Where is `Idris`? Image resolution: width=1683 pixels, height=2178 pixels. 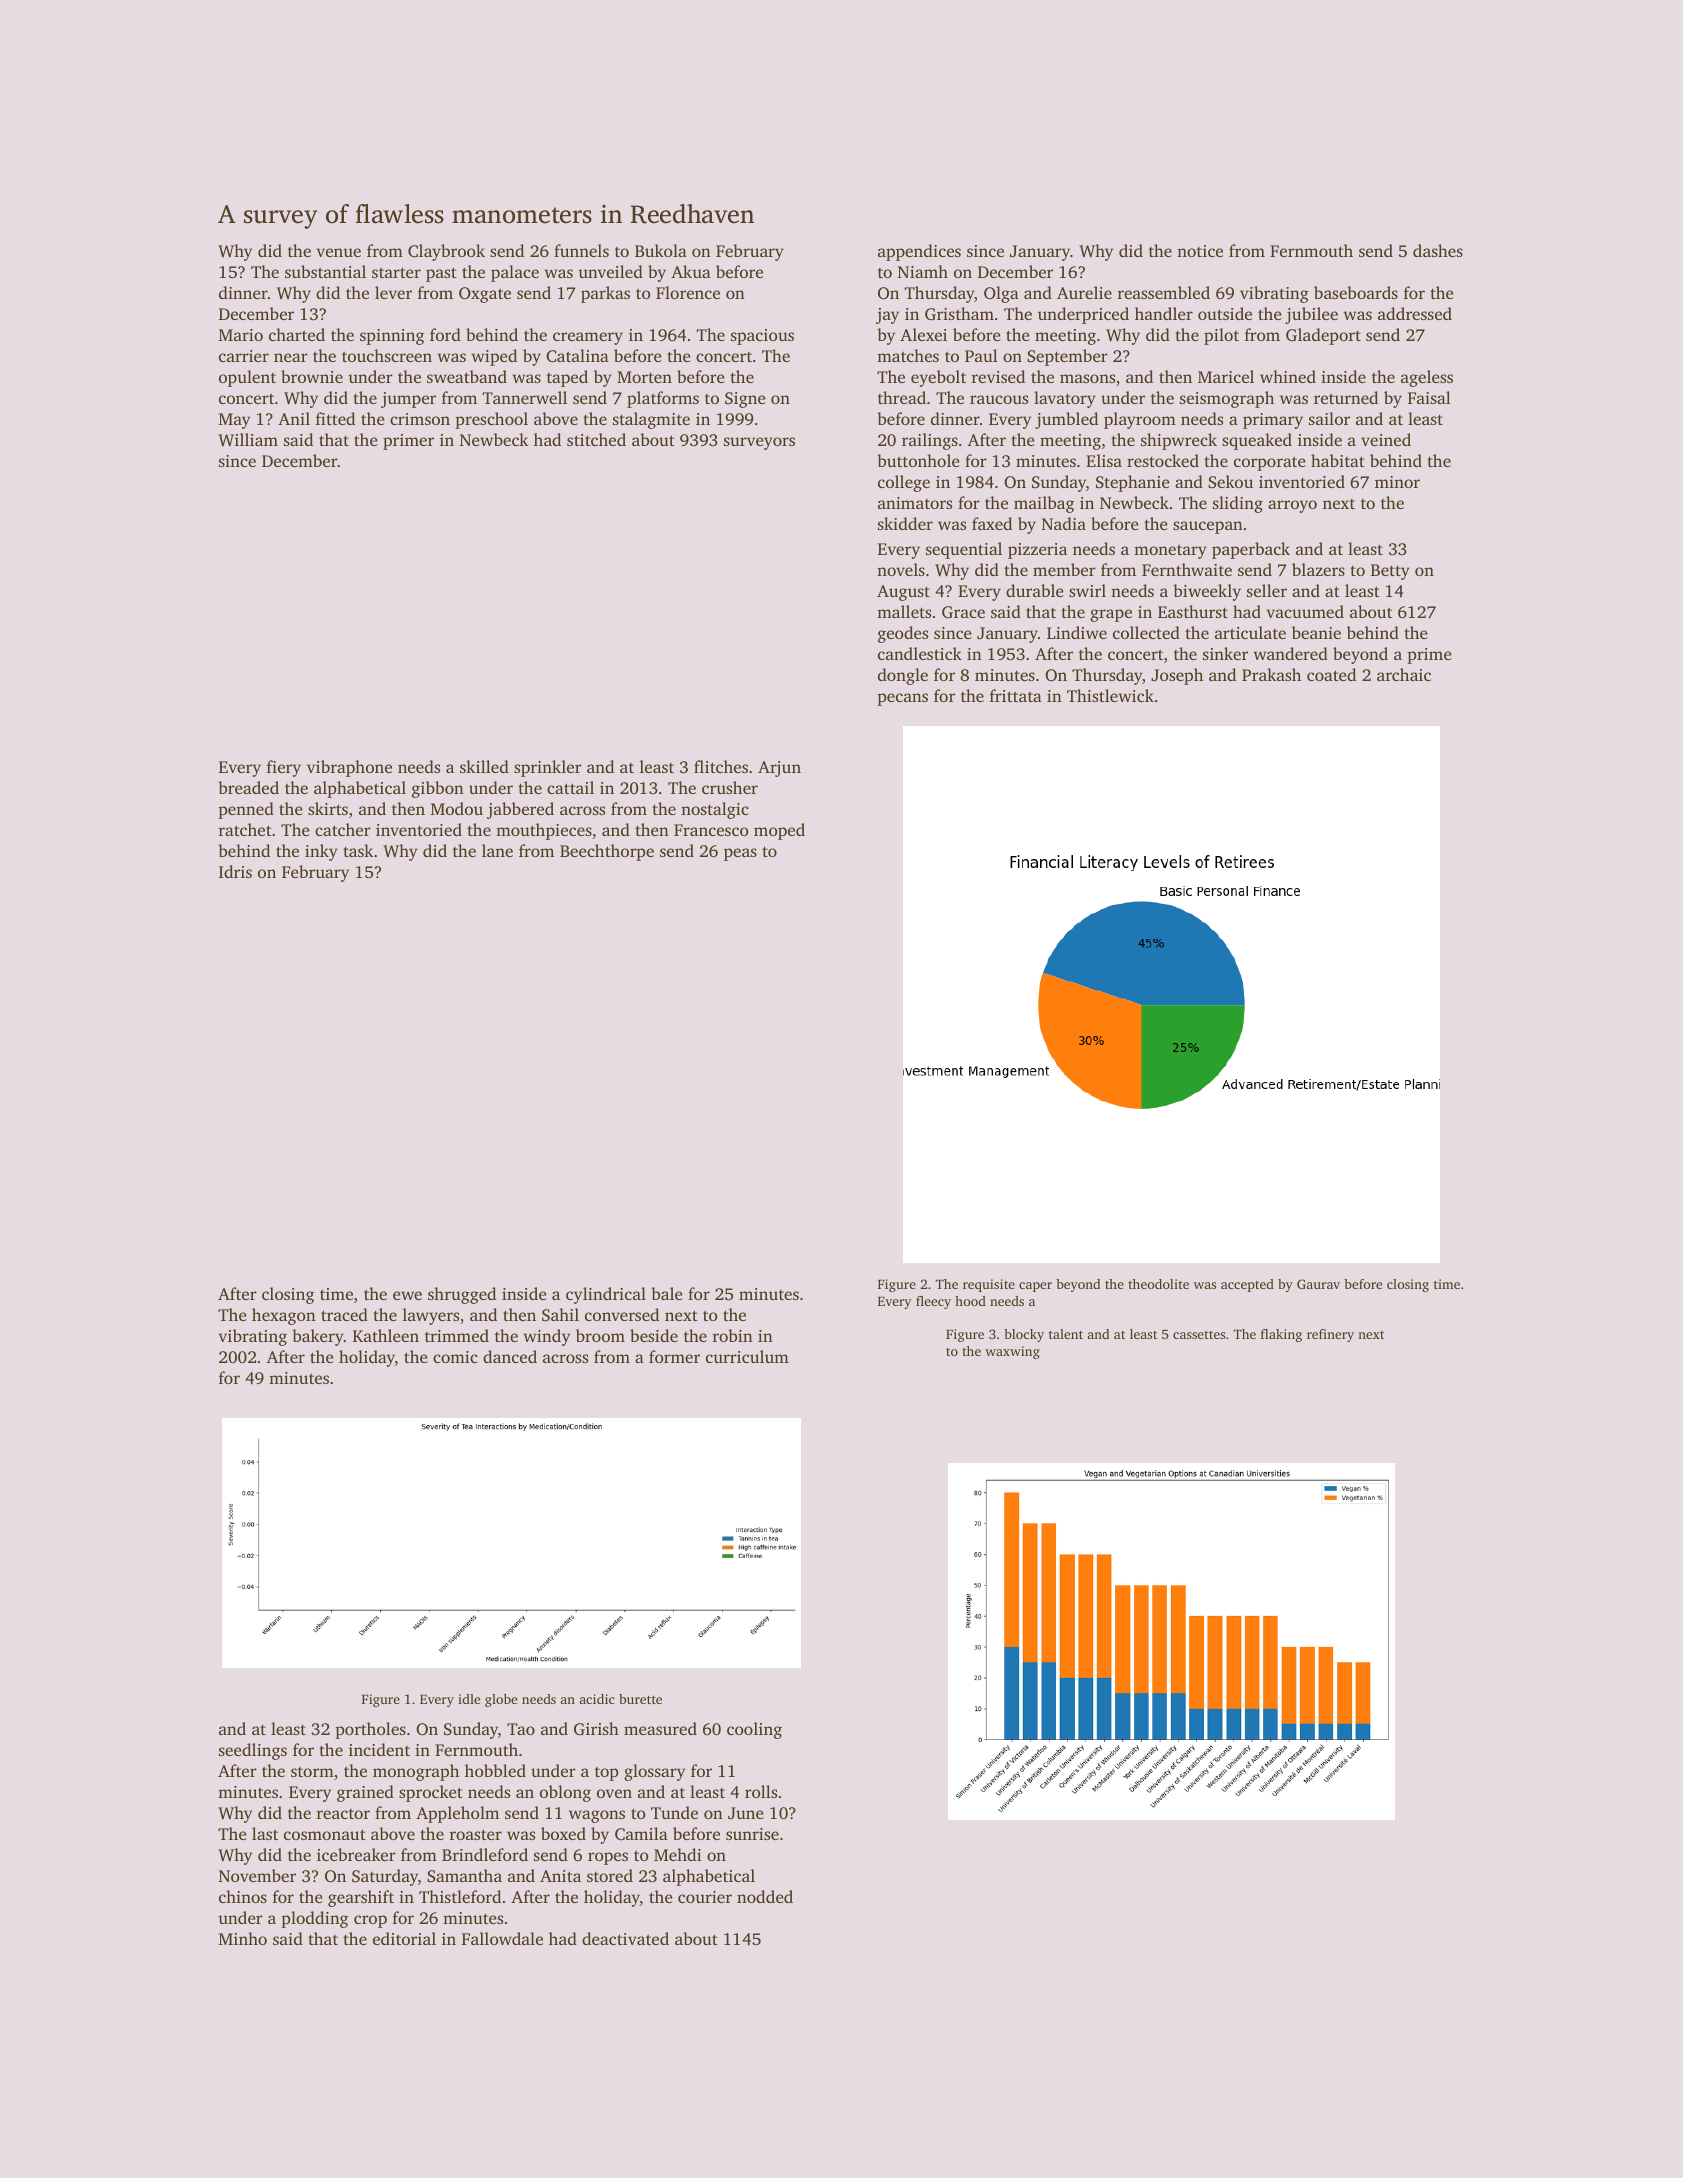
Idris is located at coordinates (235, 871).
